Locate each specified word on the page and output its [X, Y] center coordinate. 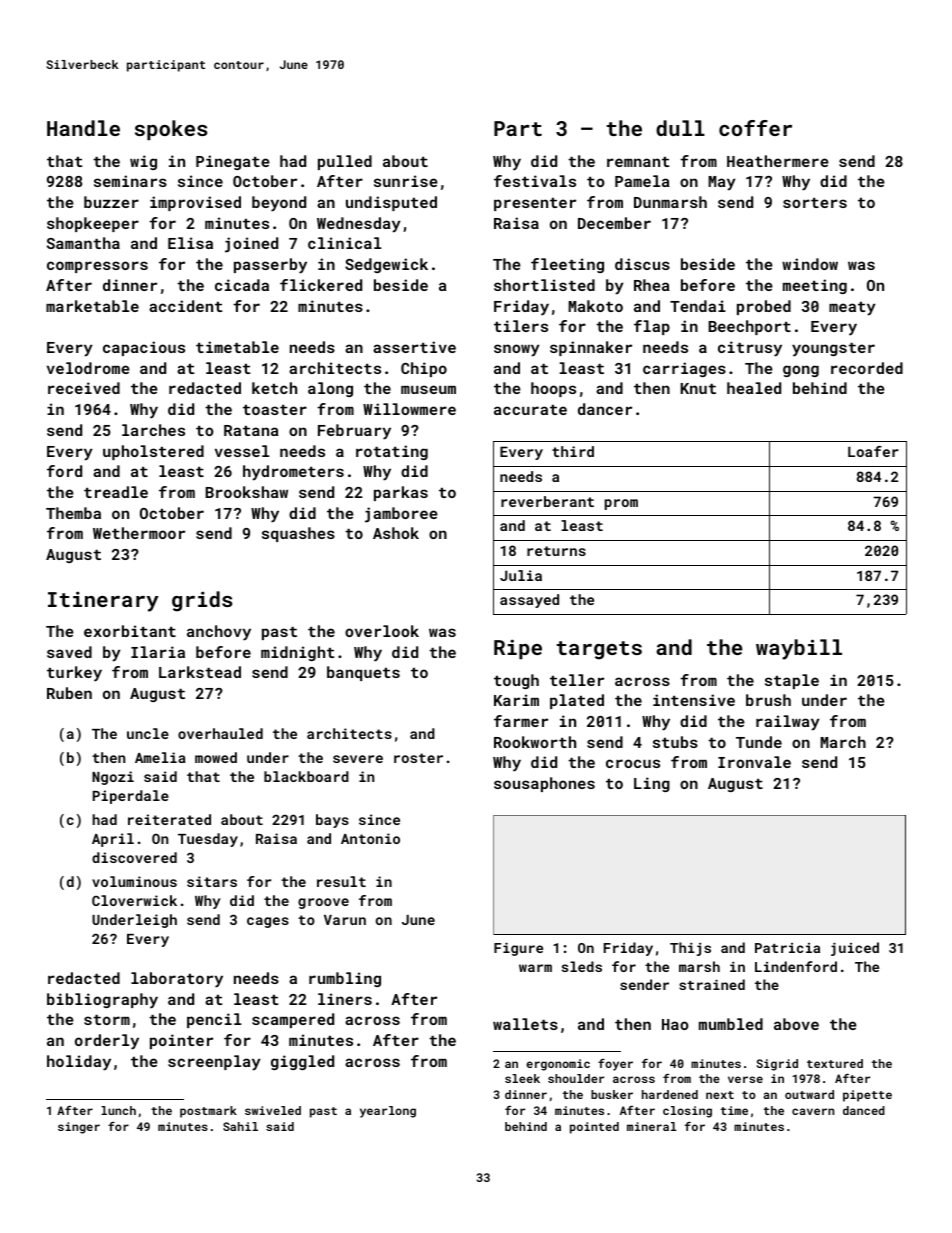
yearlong [388, 1112]
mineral [652, 1126]
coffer [755, 128]
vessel [242, 451]
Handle [83, 128]
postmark [208, 1112]
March [843, 742]
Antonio [370, 838]
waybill [799, 649]
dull [680, 128]
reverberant [547, 501]
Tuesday [208, 840]
